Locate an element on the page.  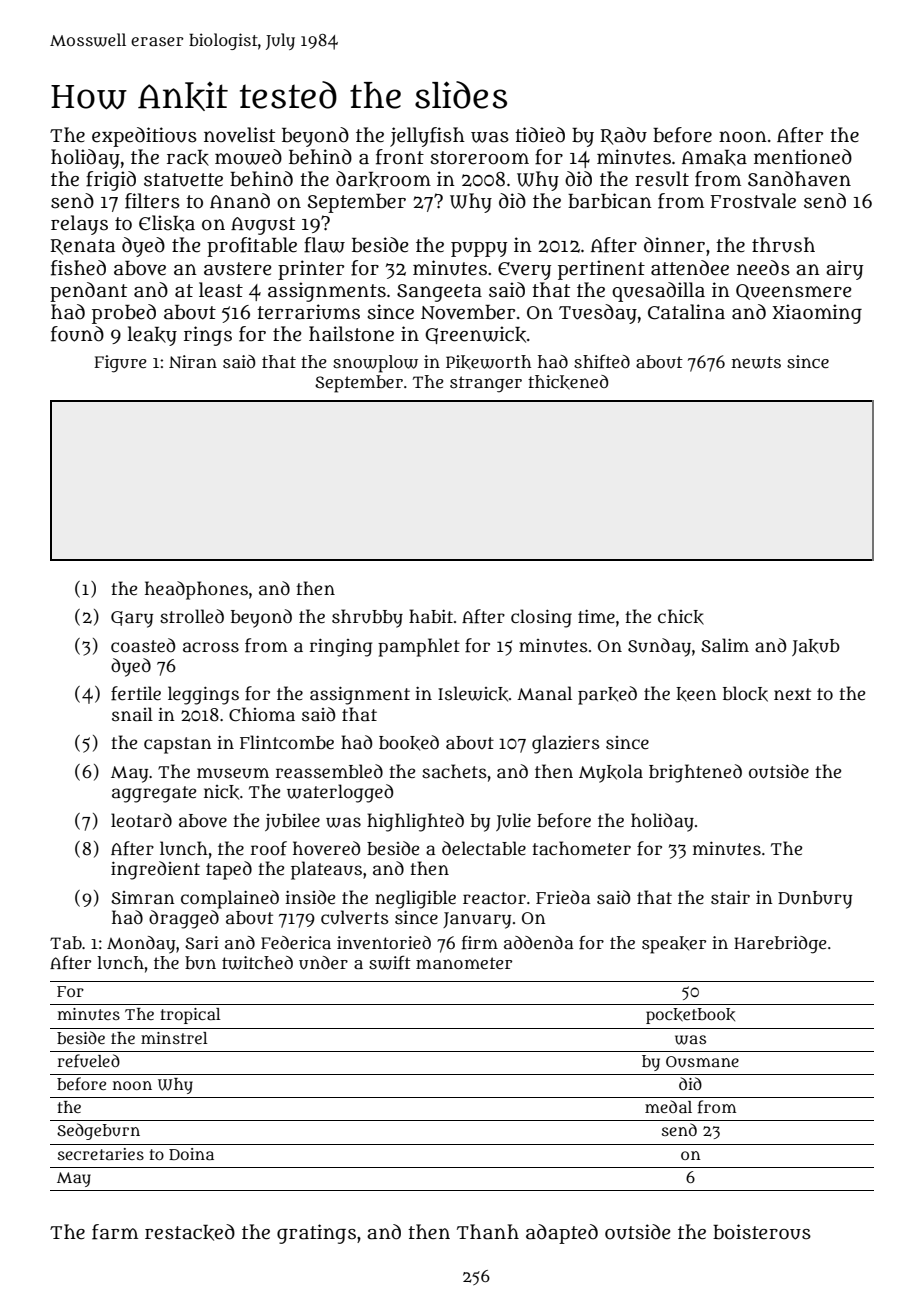
Queensmere is located at coordinates (794, 292).
